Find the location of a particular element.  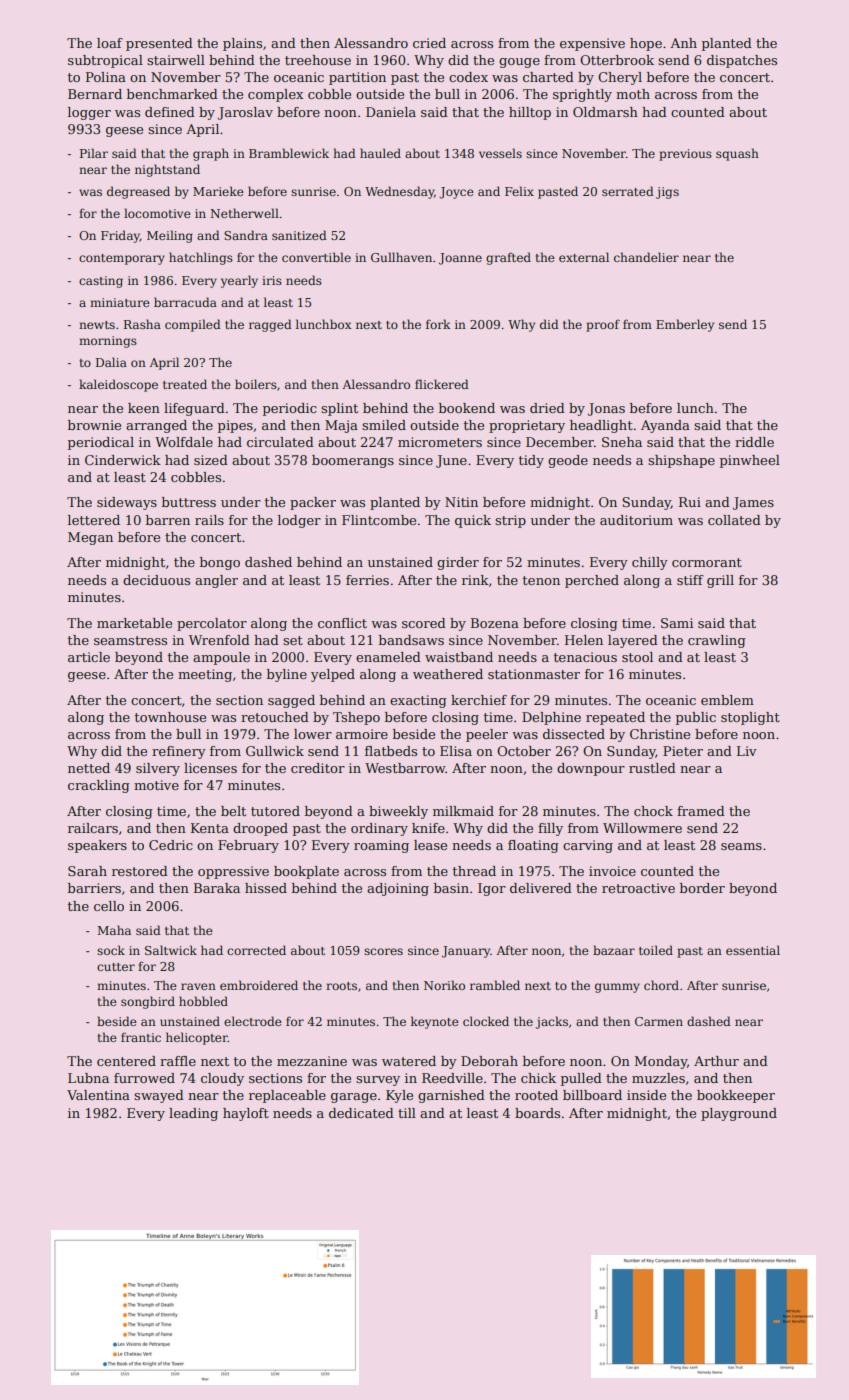

chandelier is located at coordinates (646, 257).
